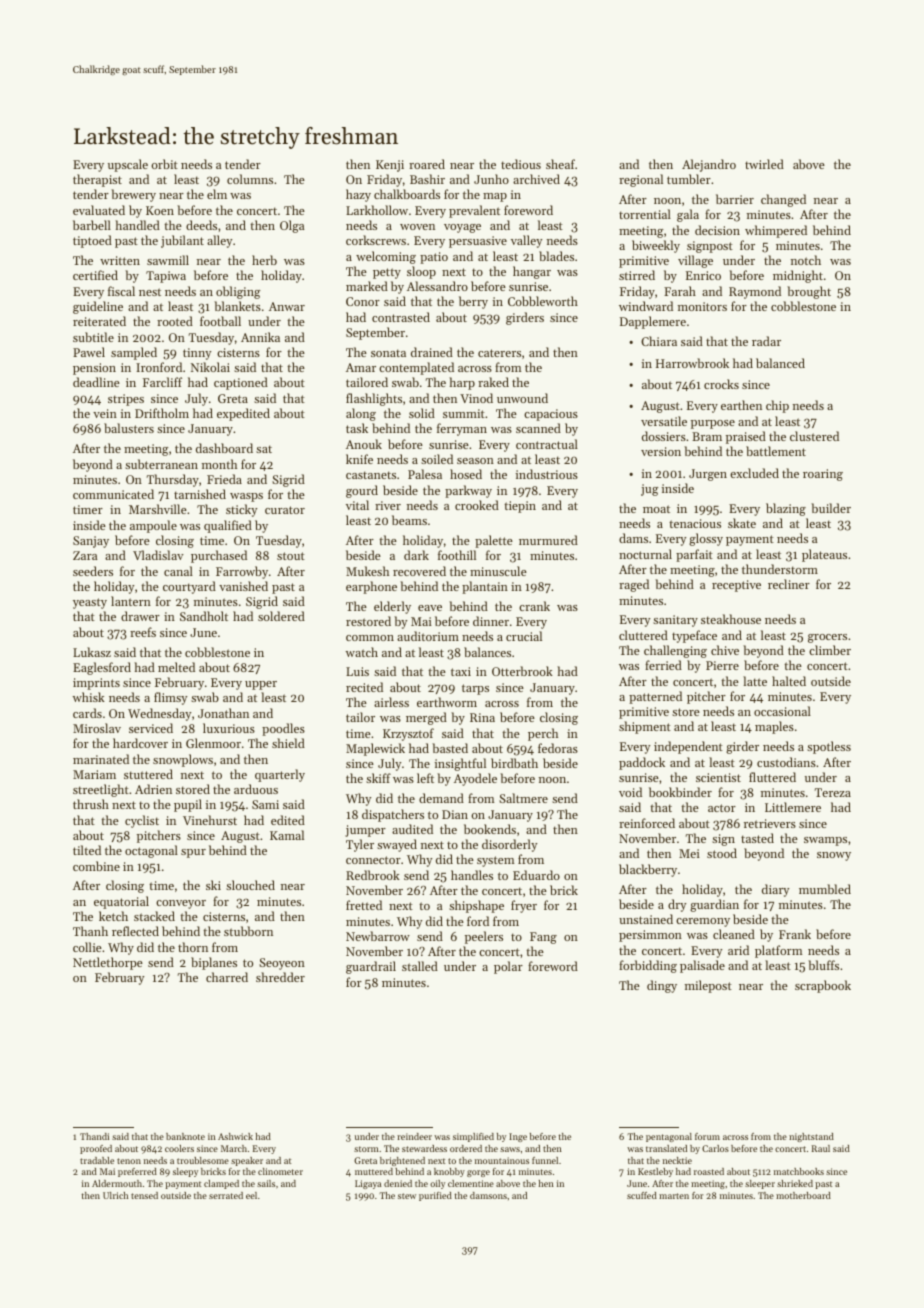 The height and width of the page is (1308, 924). I want to click on knife, so click(359, 459).
